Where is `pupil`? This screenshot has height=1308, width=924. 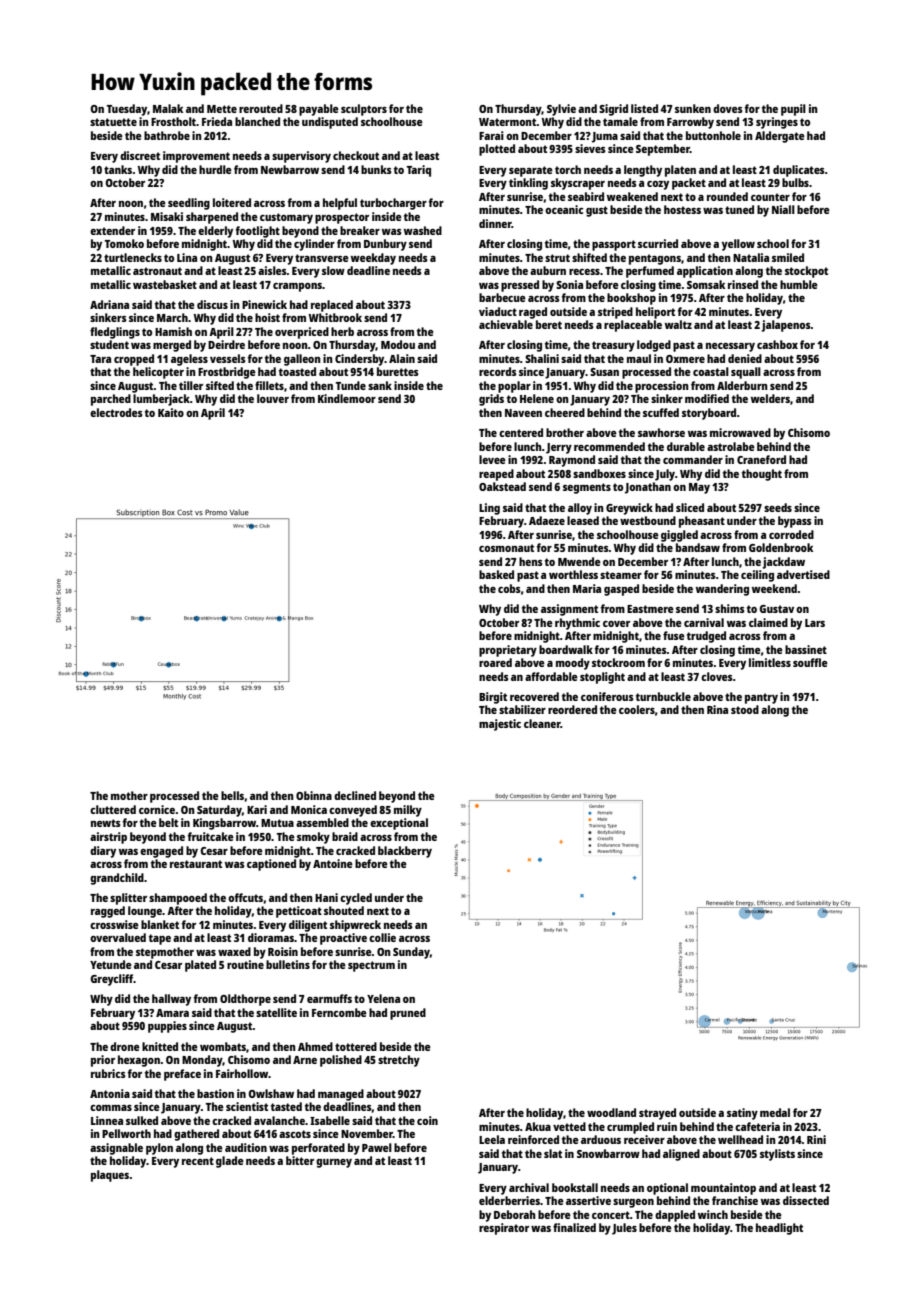 pupil is located at coordinates (793, 110).
